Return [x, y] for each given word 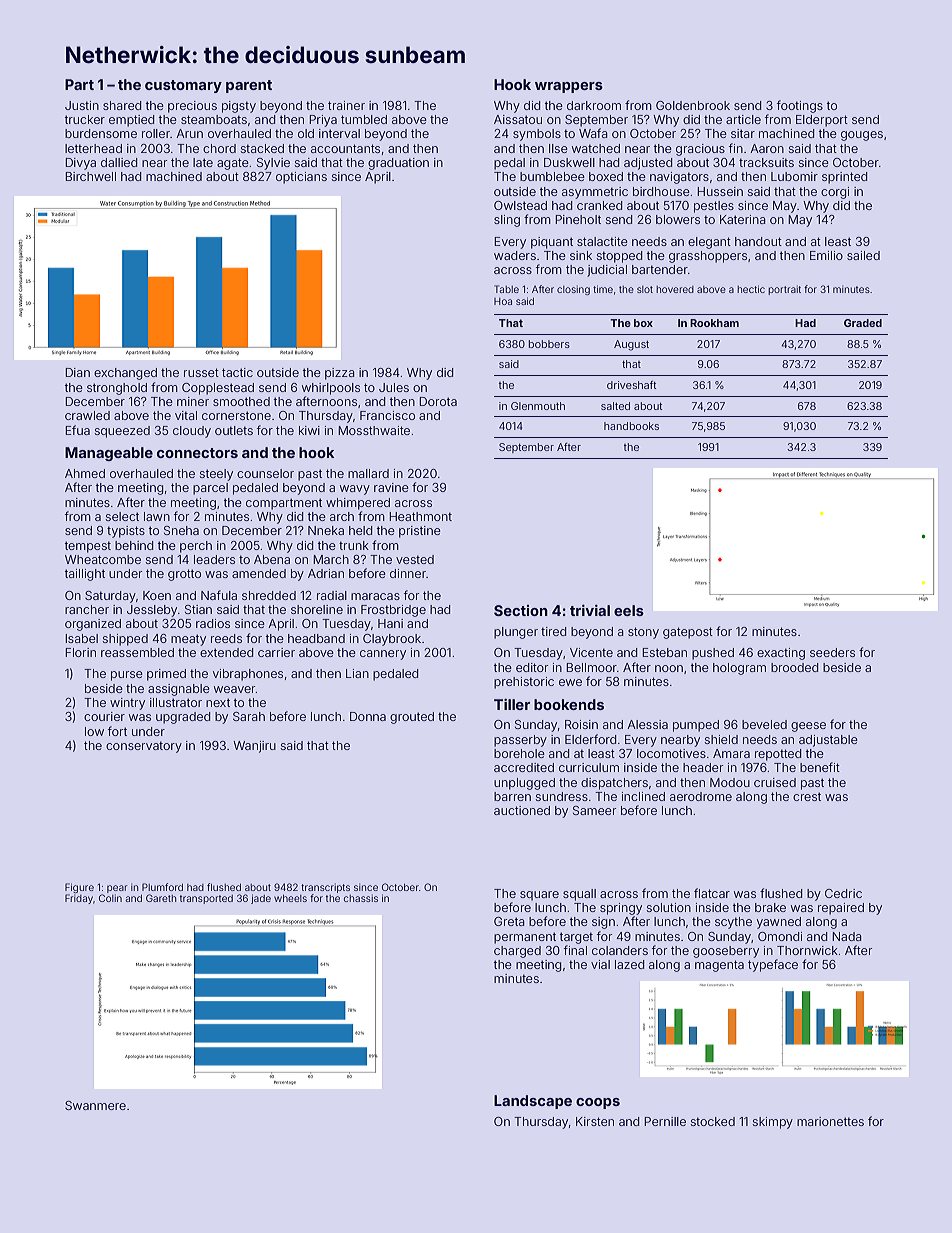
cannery [383, 655]
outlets [234, 430]
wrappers [569, 87]
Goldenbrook [693, 105]
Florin [81, 652]
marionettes [830, 1121]
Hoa [503, 301]
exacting [781, 654]
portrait [784, 290]
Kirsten [595, 1121]
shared [122, 105]
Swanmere [95, 1105]
